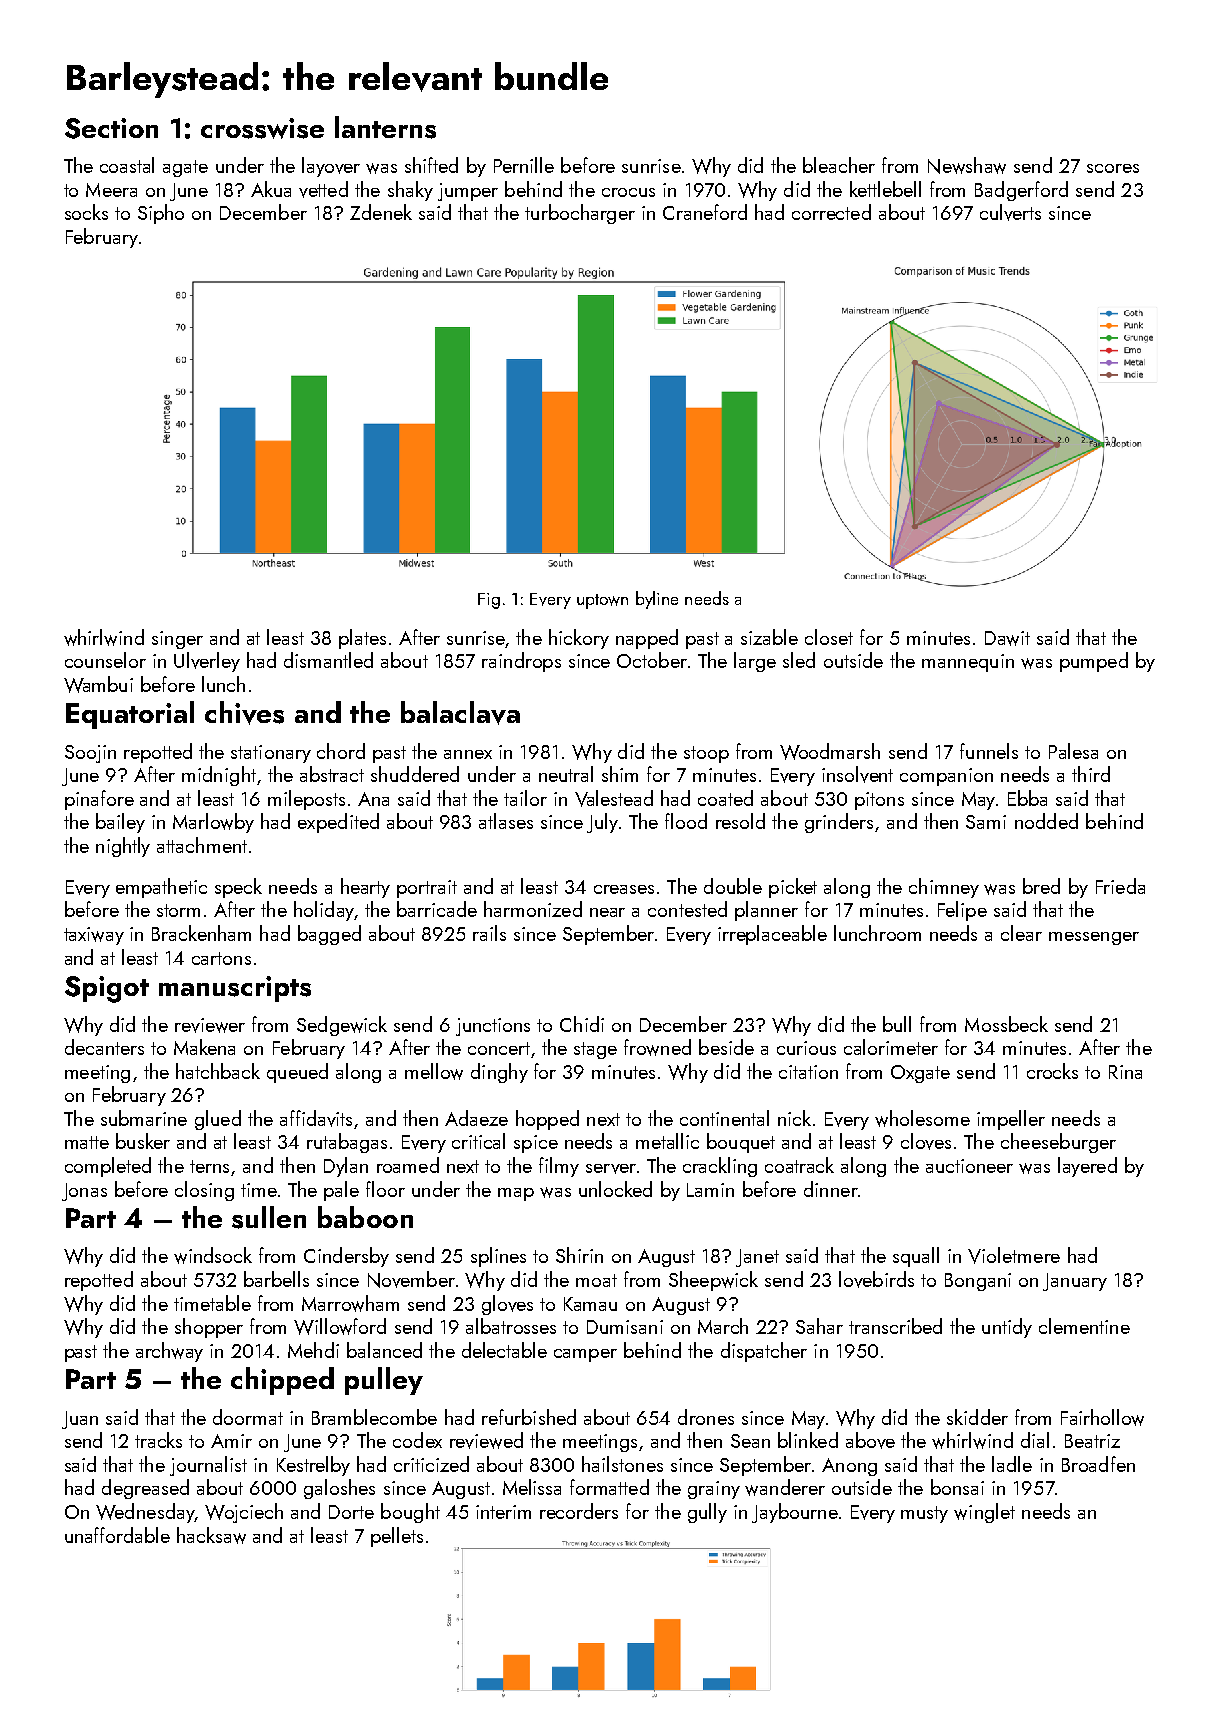 This screenshot has height=1725, width=1220. I want to click on insolvent, so click(857, 774).
